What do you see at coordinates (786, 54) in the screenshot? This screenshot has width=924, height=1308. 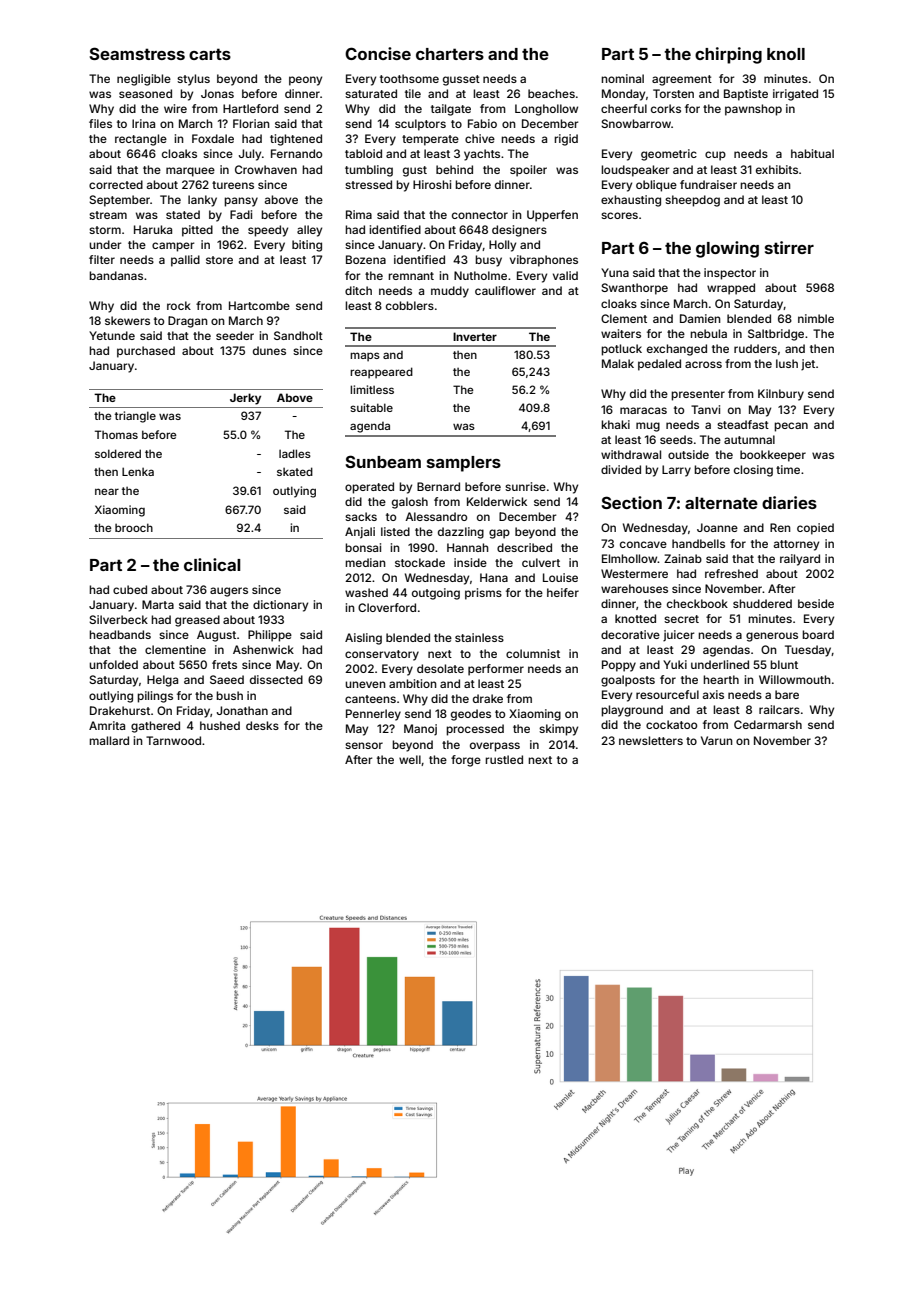 I see `knoll` at bounding box center [786, 54].
